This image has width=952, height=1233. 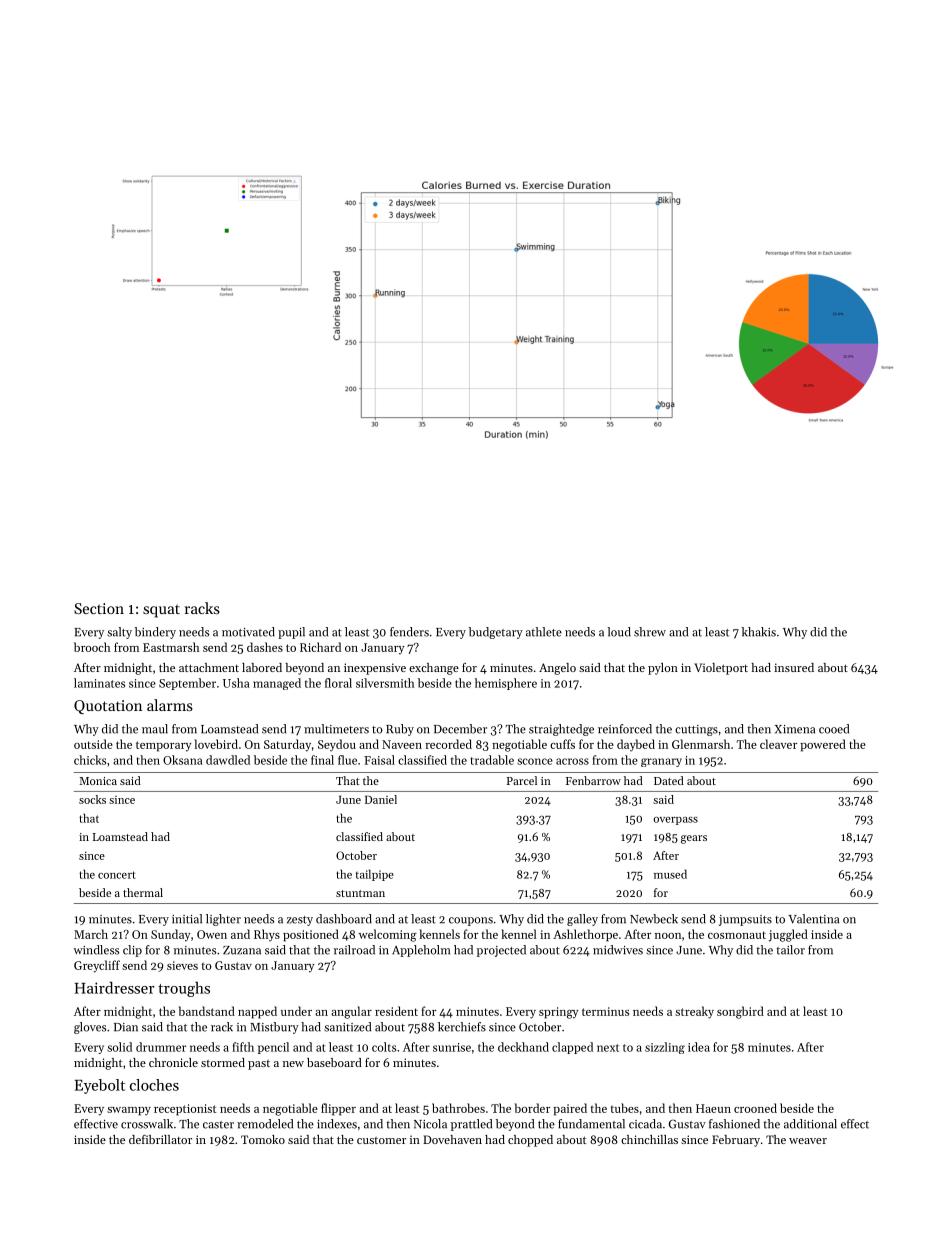 I want to click on cooed, so click(x=834, y=729).
